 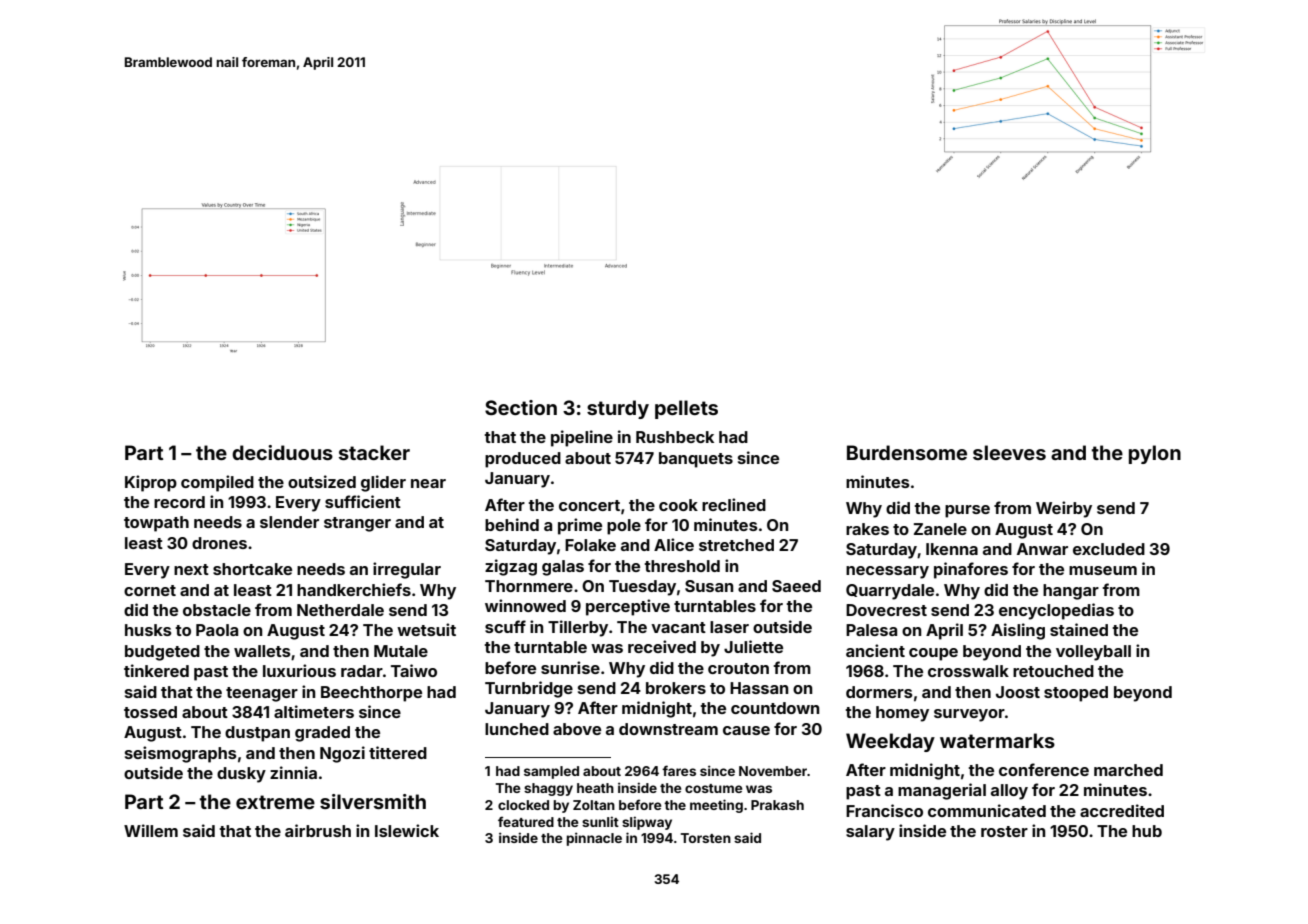 What do you see at coordinates (529, 689) in the page?
I see `Turnbridge` at bounding box center [529, 689].
